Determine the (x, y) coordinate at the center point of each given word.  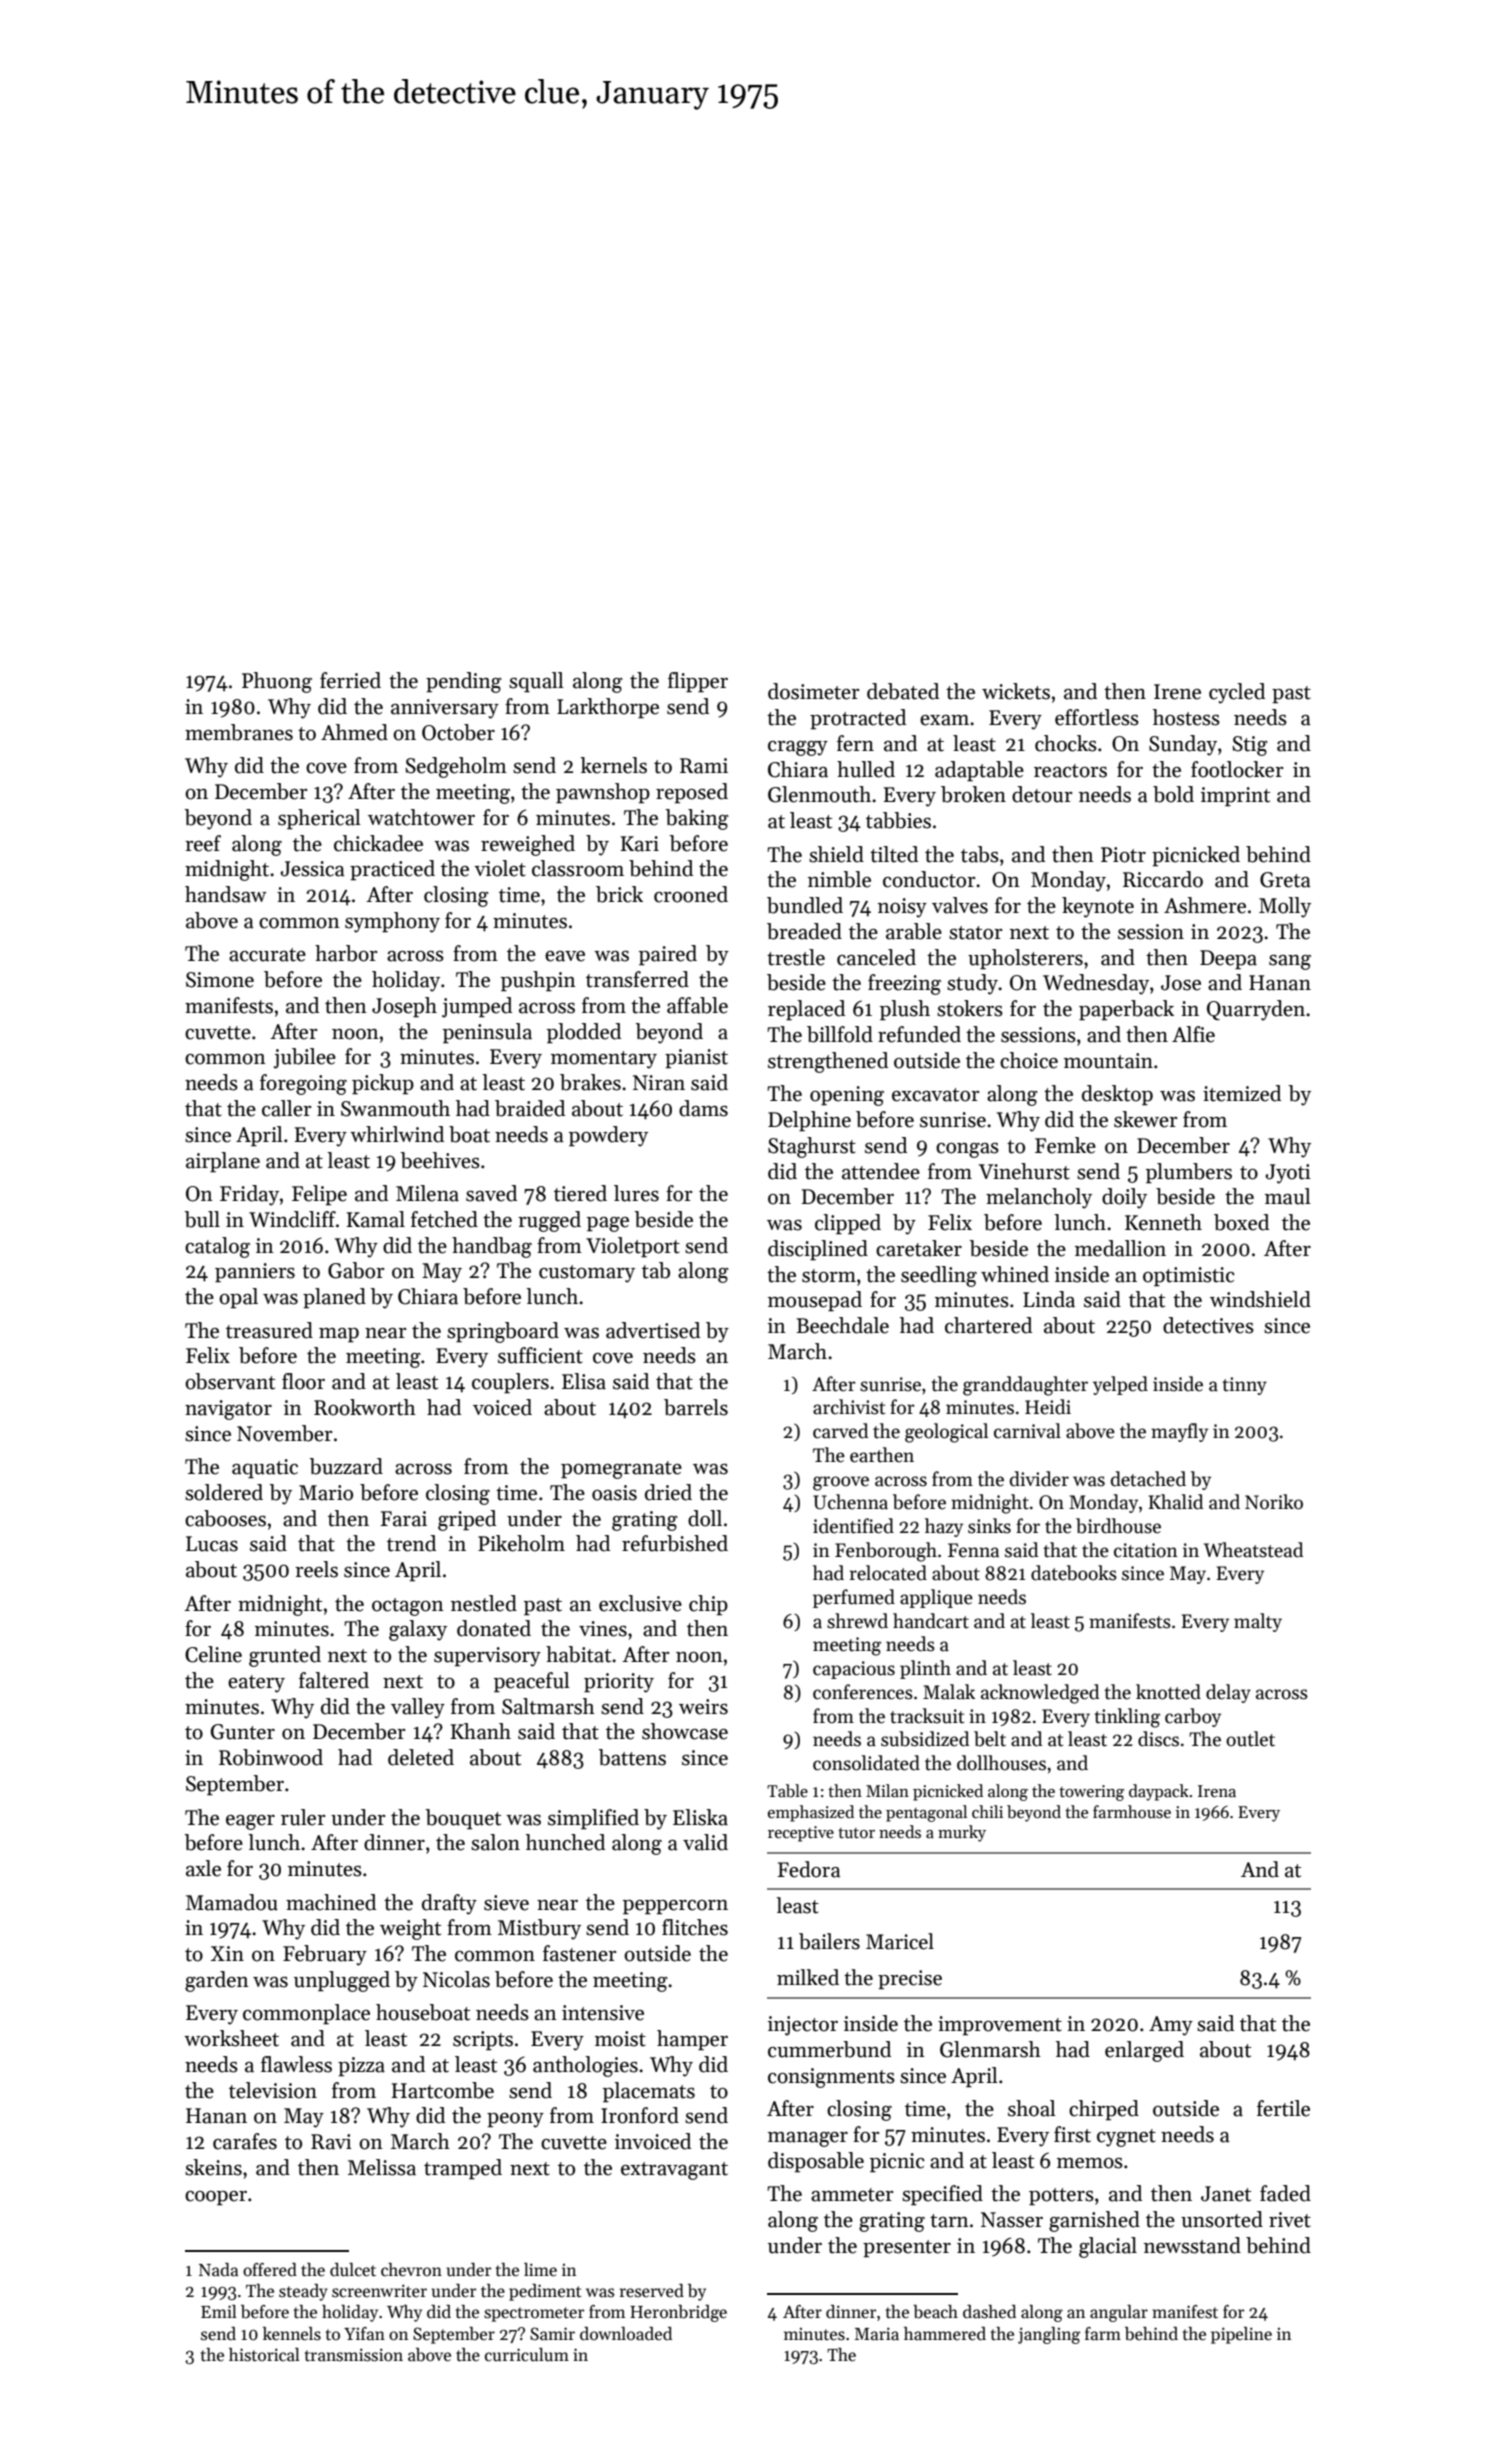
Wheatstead (1253, 1550)
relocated (888, 1573)
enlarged (1144, 2051)
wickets (1016, 691)
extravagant (674, 2171)
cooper (216, 2198)
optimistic (1189, 1277)
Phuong (277, 682)
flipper (698, 682)
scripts (483, 2041)
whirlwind (397, 1134)
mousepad (815, 1301)
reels (316, 1569)
